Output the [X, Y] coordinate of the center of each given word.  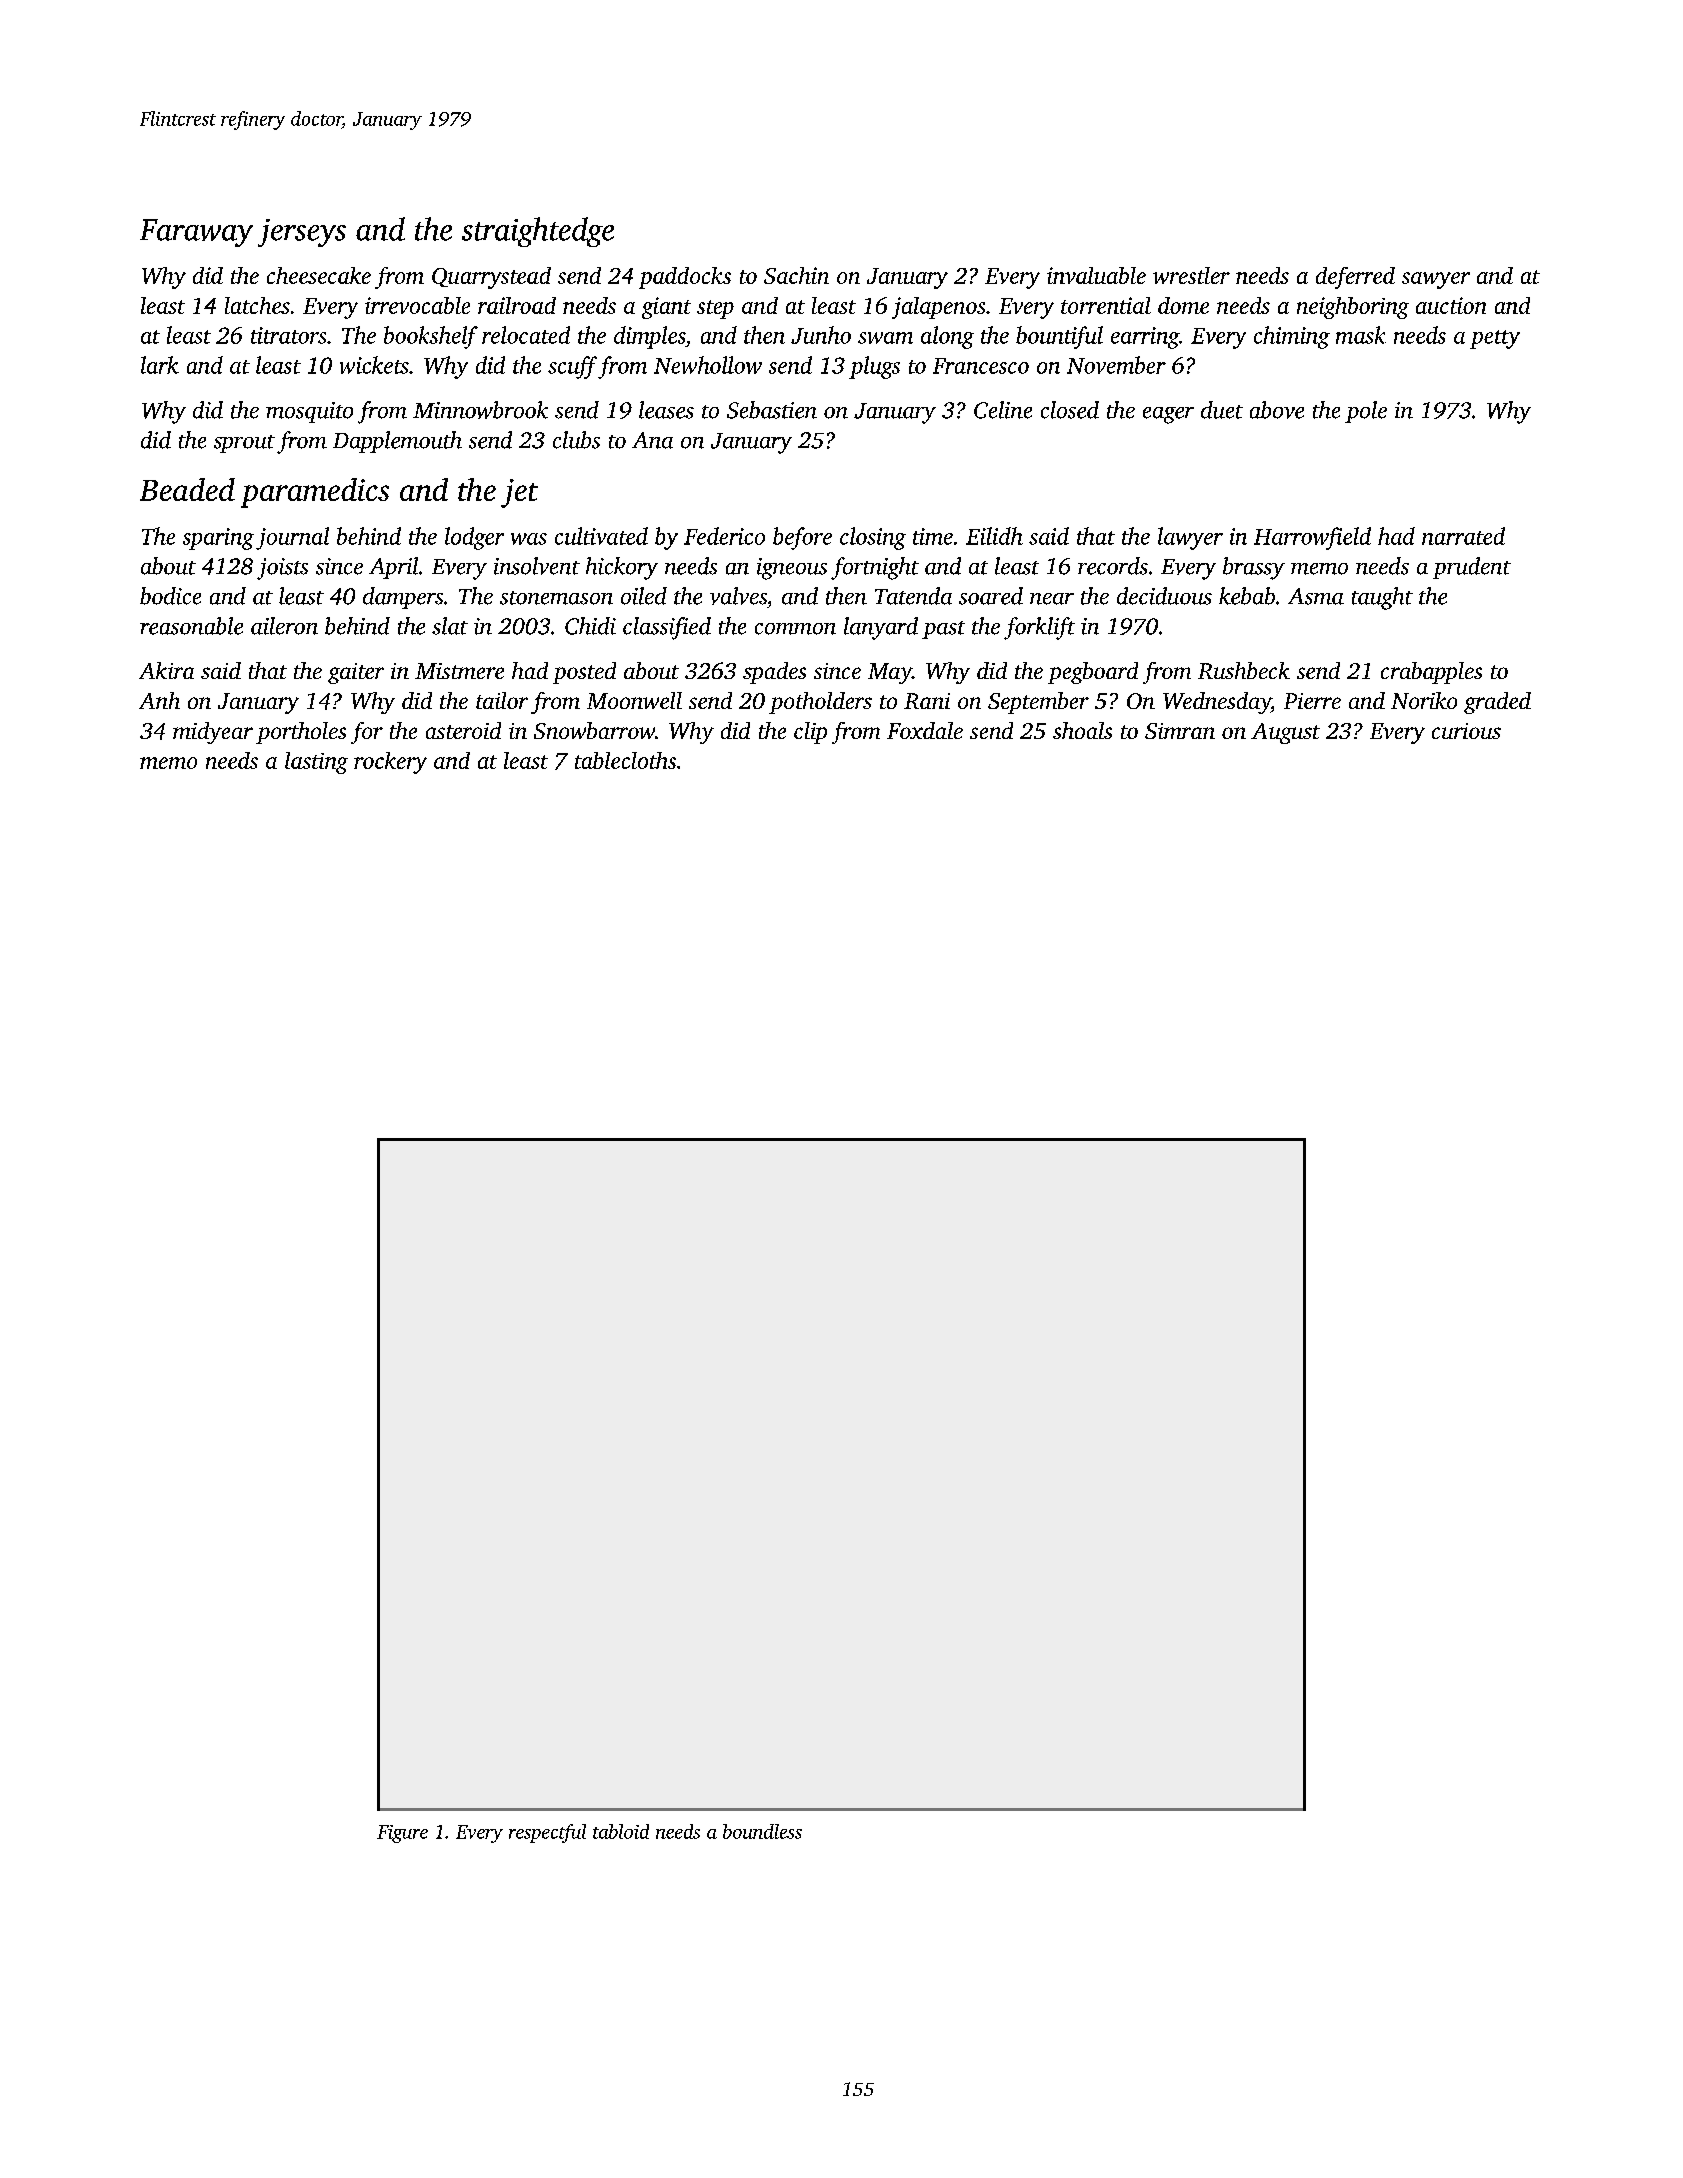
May [890, 673]
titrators [288, 335]
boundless [762, 1831]
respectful [547, 1833]
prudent [1472, 568]
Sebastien [772, 410]
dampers [403, 598]
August [1285, 733]
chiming [1292, 337]
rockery [390, 763]
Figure [402, 1834]
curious [1466, 731]
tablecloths [625, 760]
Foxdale [925, 730]
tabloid [621, 1831]
